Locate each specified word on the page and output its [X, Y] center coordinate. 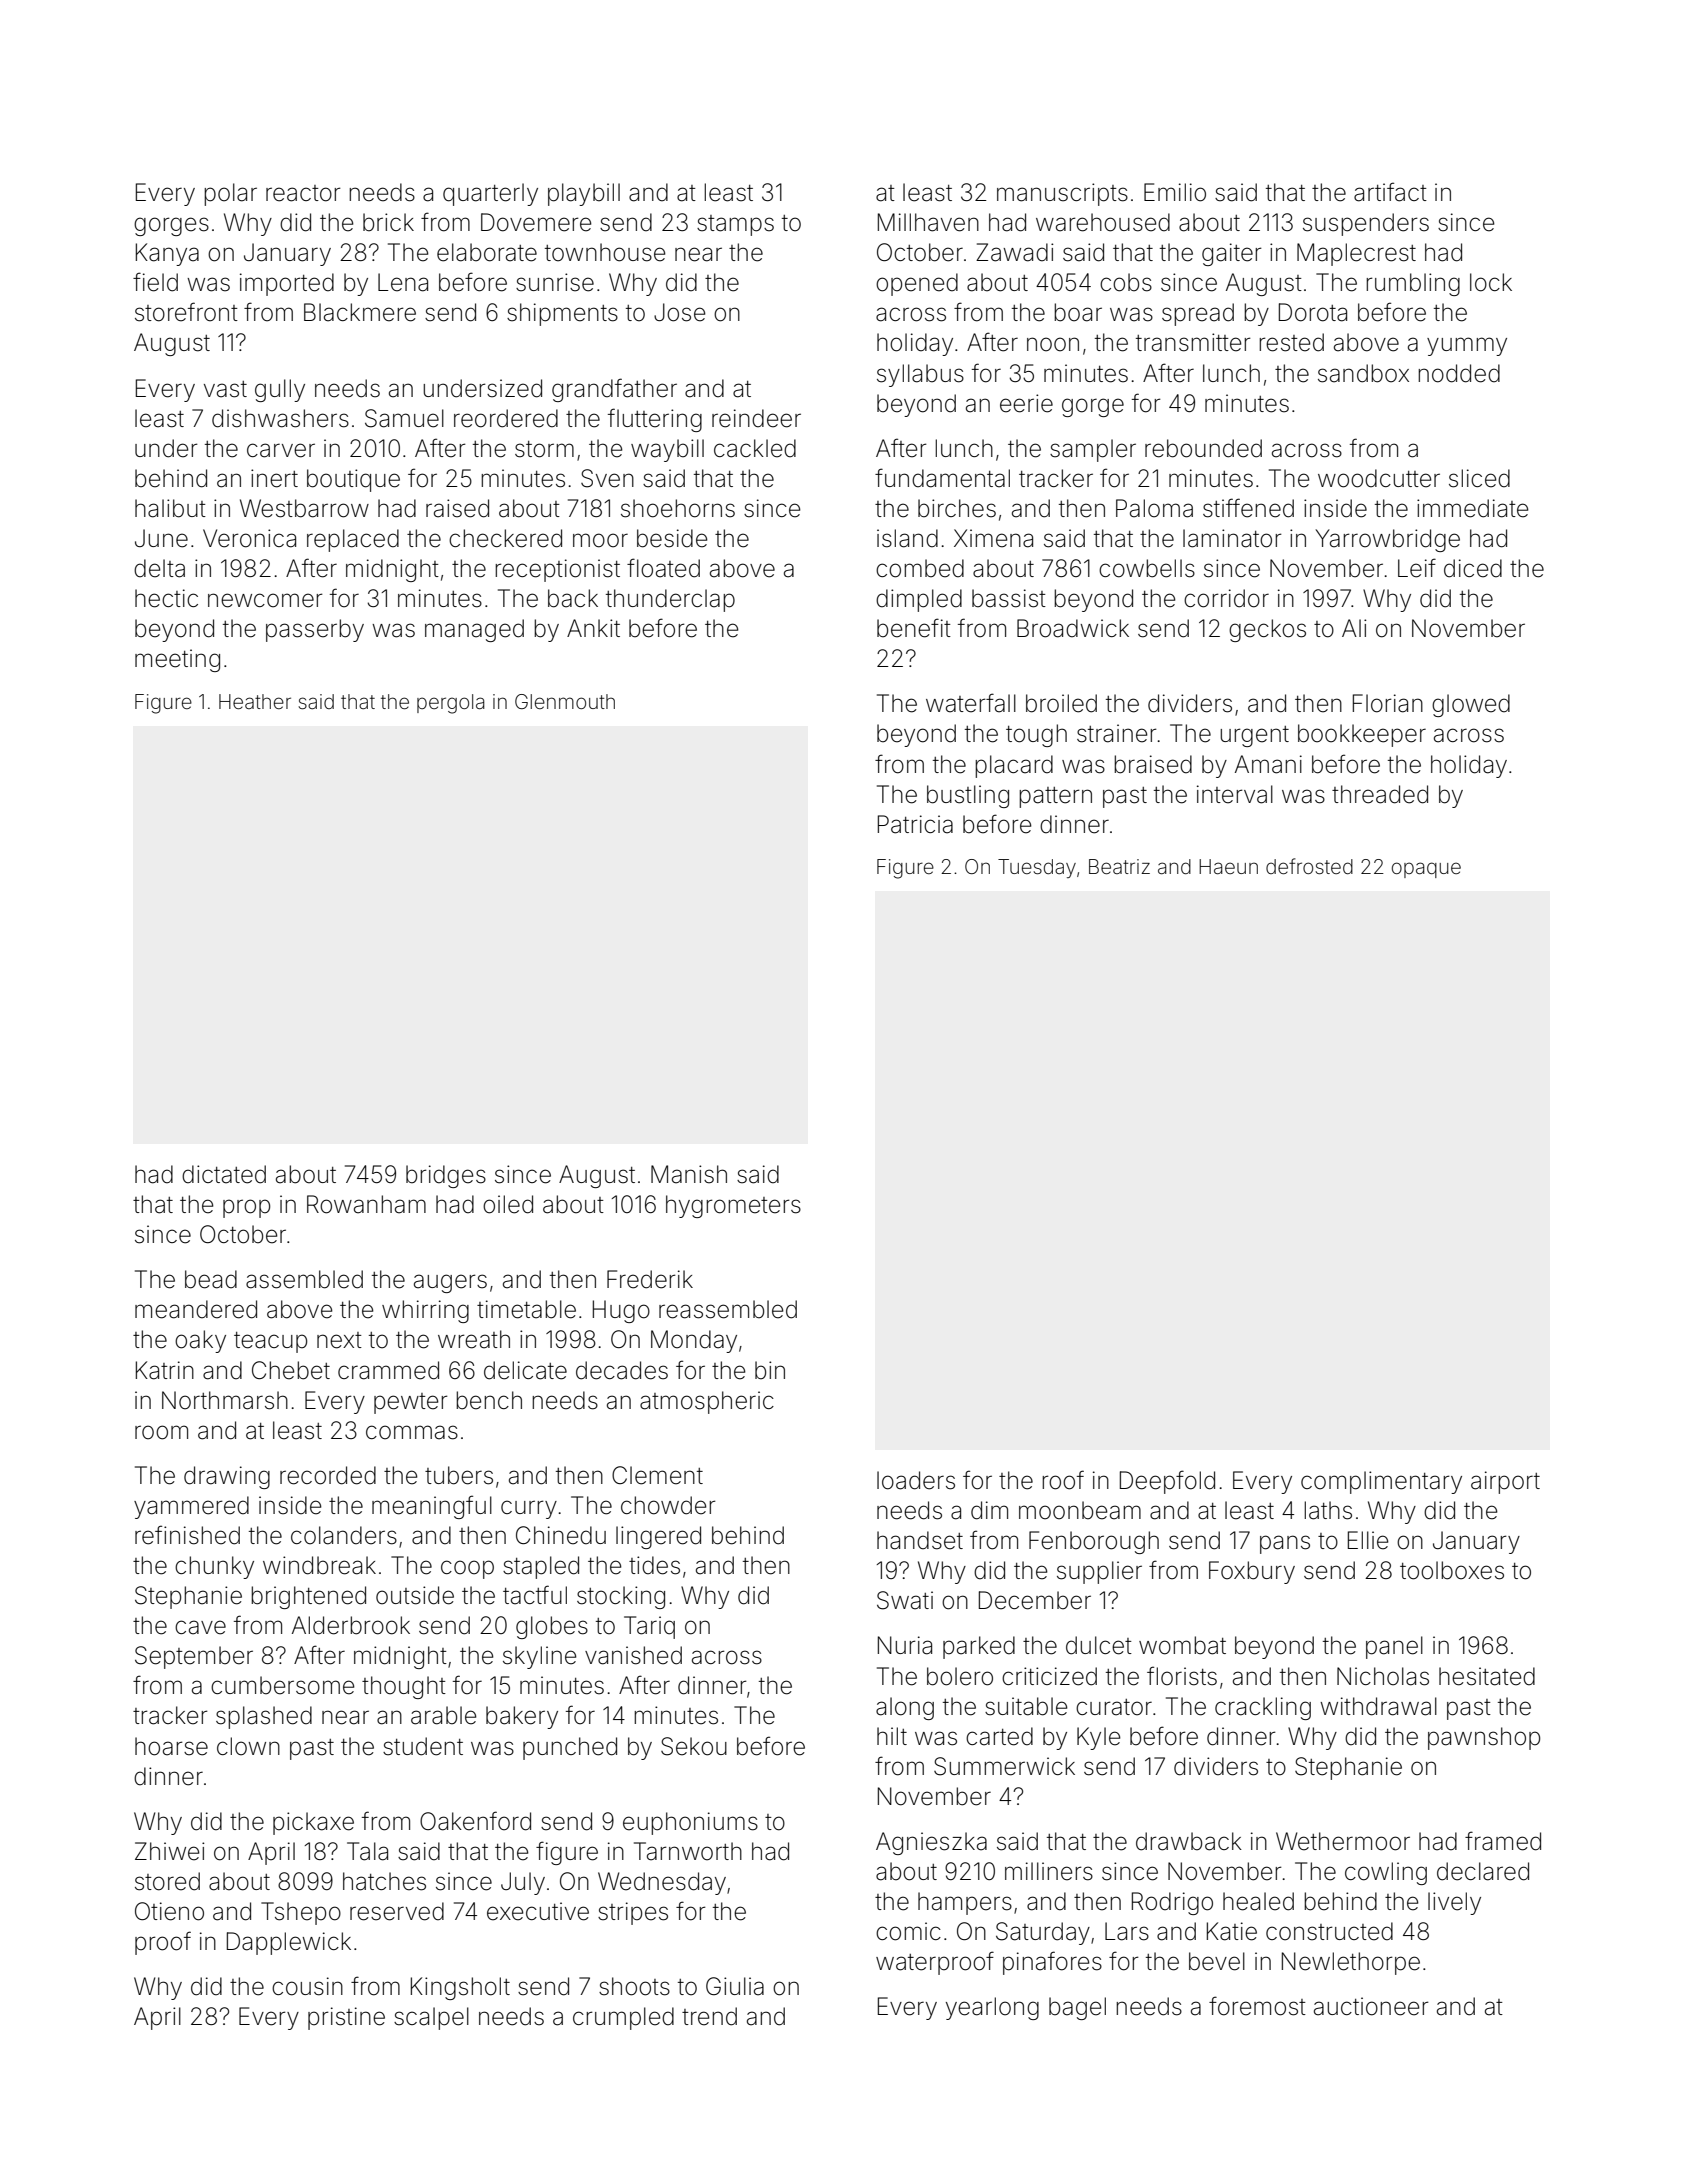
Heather [255, 701]
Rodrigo [1172, 1903]
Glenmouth [565, 701]
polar [230, 194]
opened [917, 284]
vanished [633, 1655]
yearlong [992, 2008]
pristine [346, 2018]
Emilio [1175, 192]
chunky [214, 1567]
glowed [1471, 705]
